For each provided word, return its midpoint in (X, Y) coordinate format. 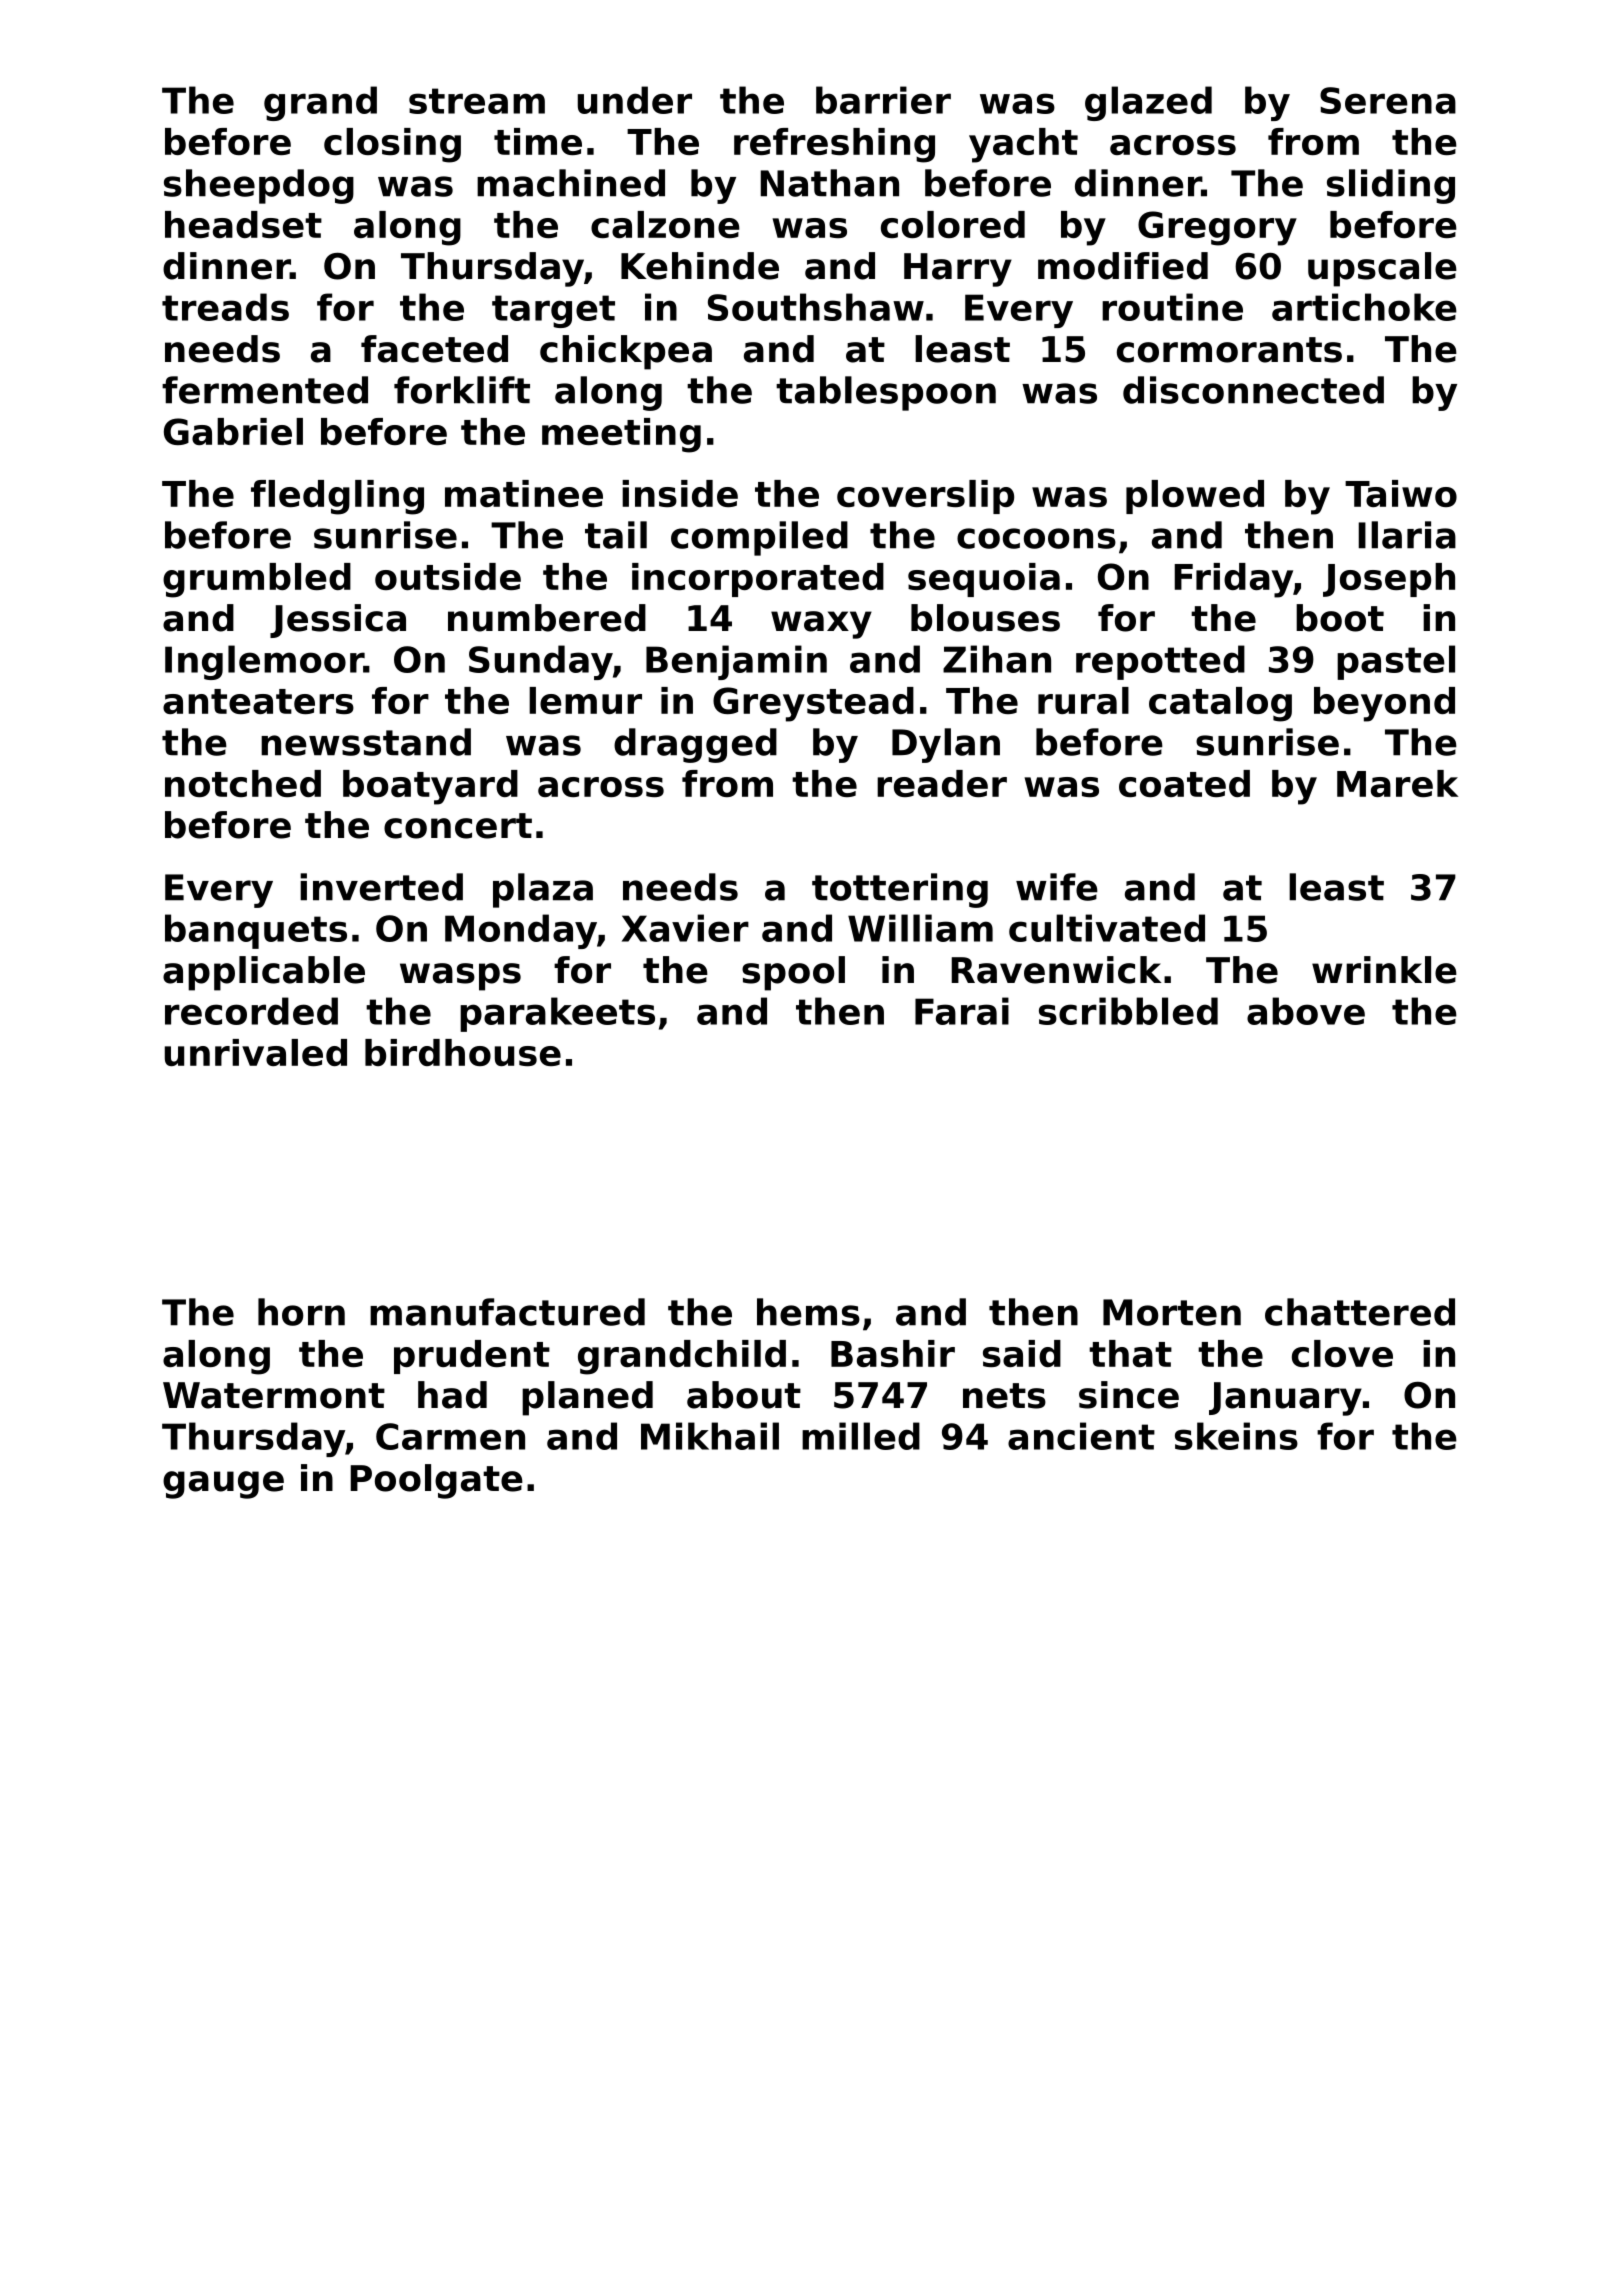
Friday (1233, 580)
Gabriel (233, 431)
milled (861, 1436)
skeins (1236, 1436)
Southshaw (816, 307)
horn (301, 1312)
